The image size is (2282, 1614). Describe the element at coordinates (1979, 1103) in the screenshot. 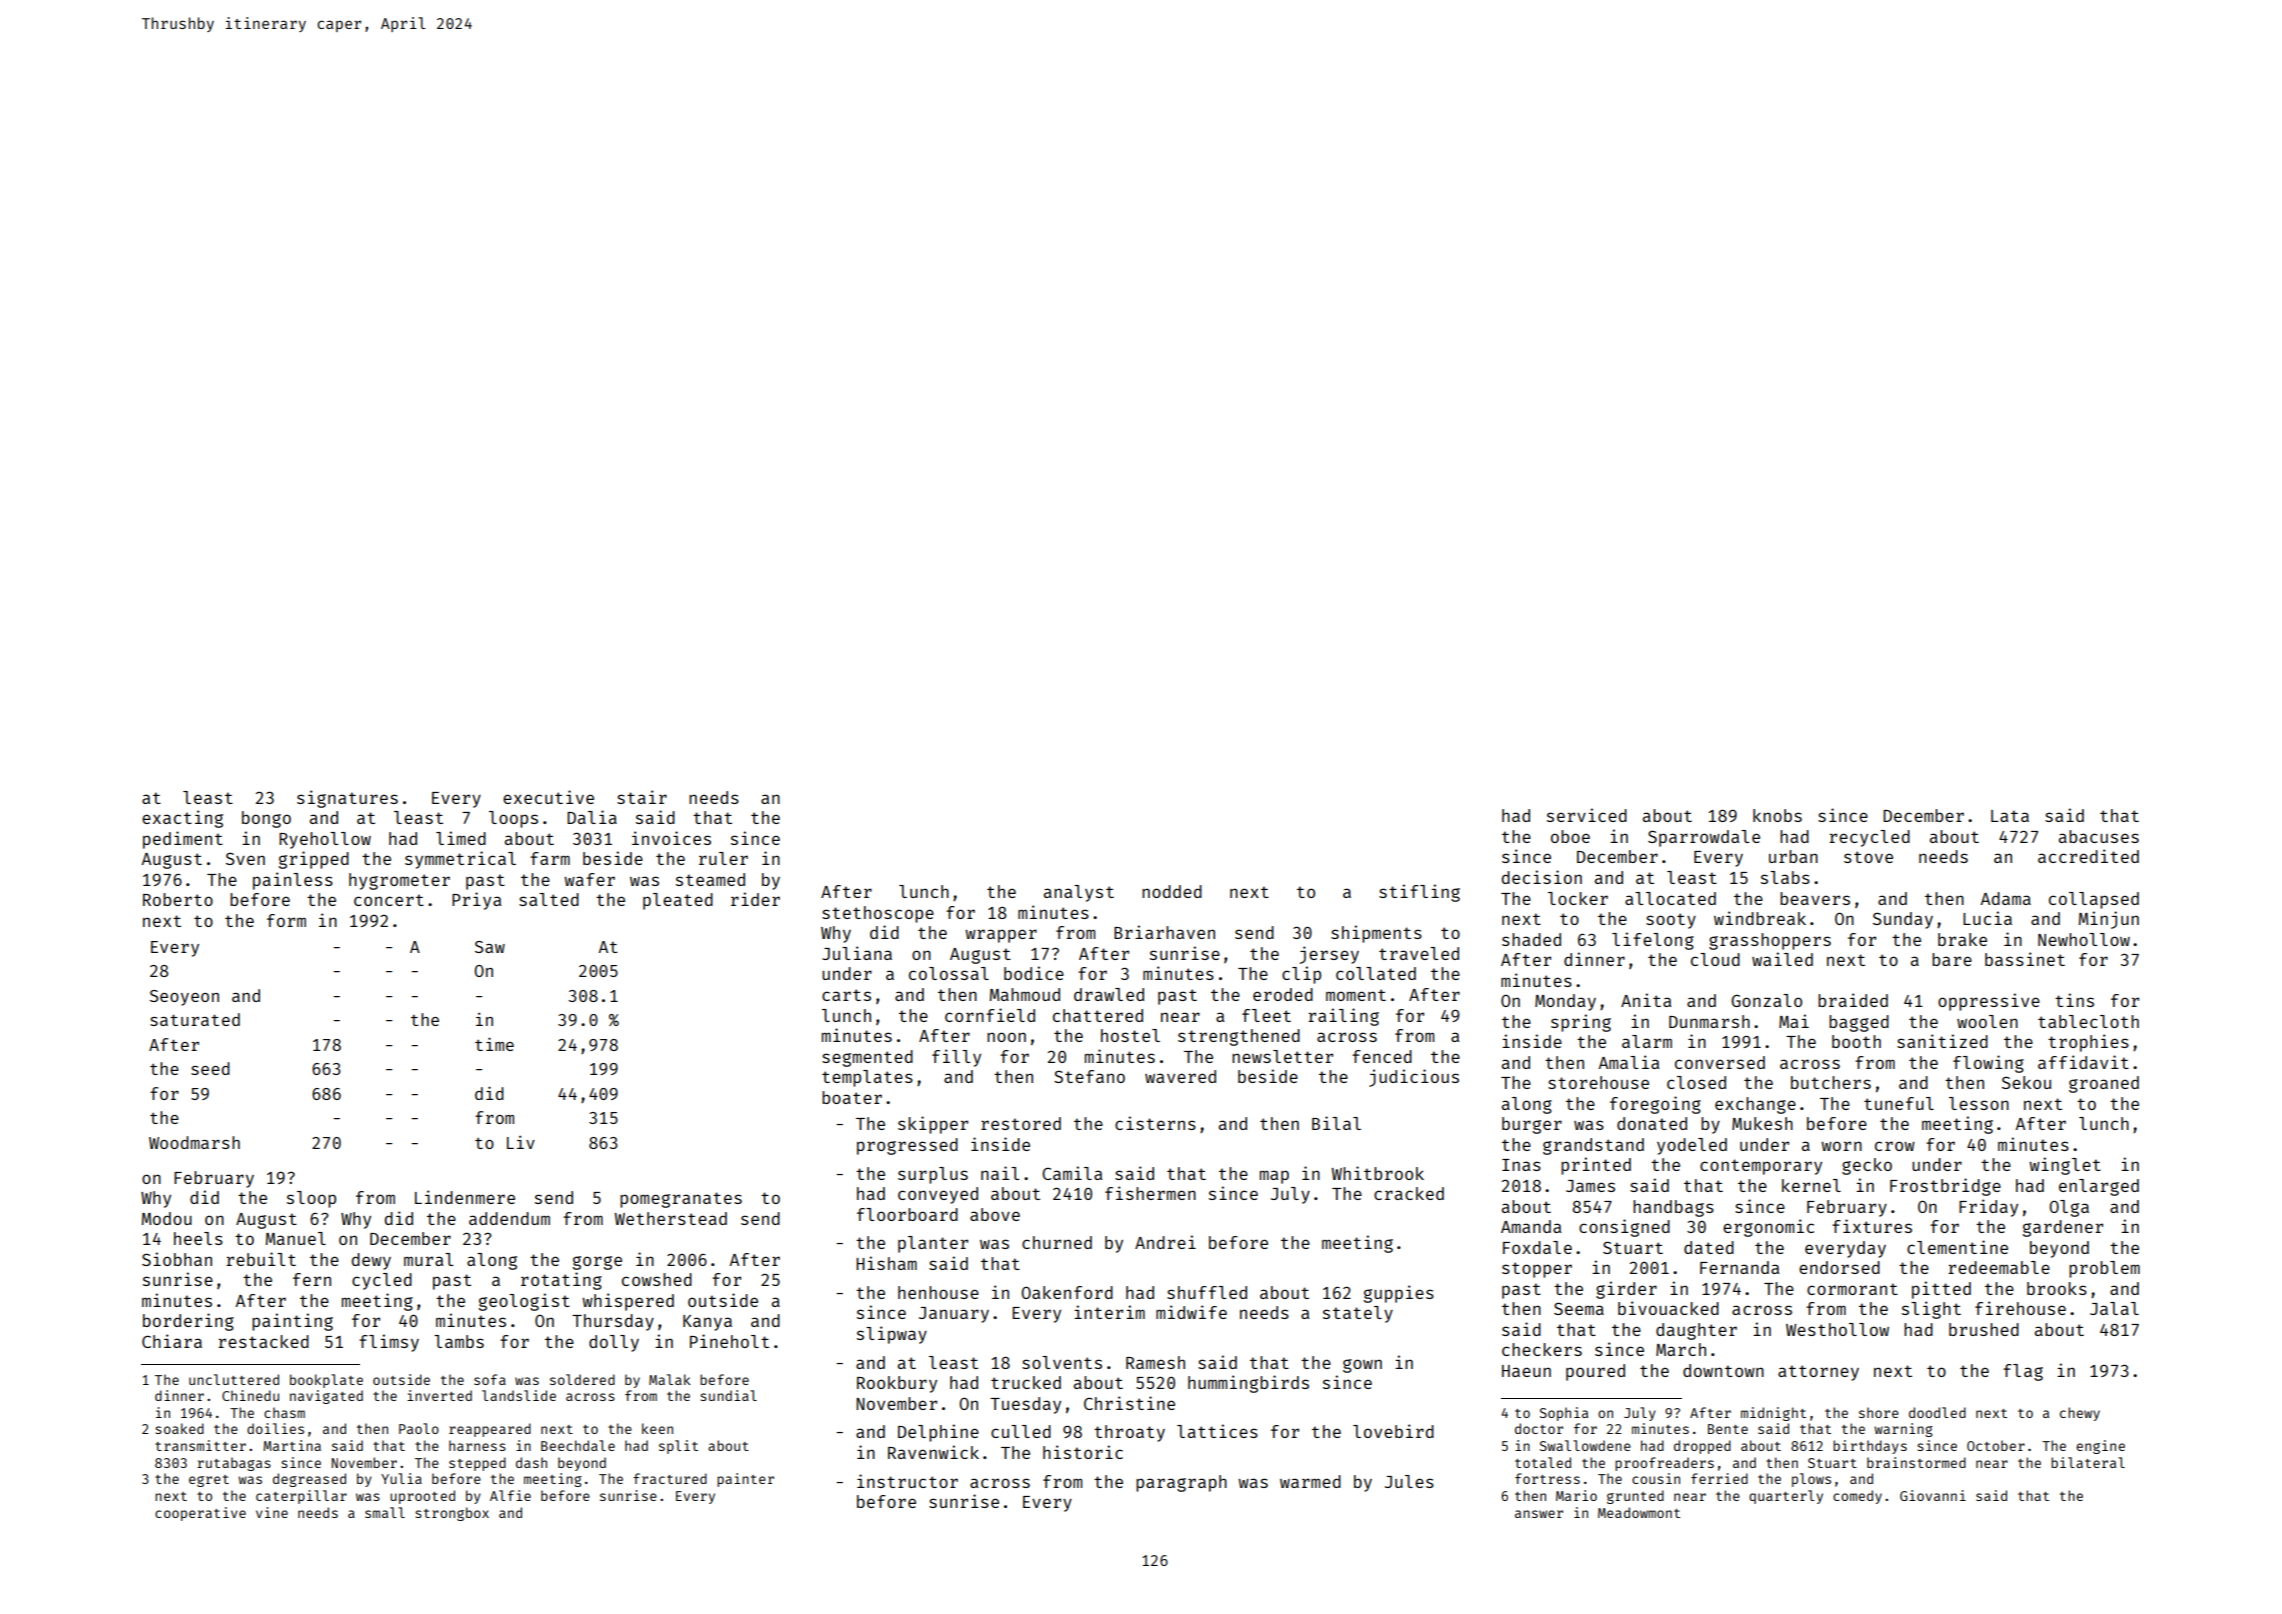

I see `lesson` at that location.
